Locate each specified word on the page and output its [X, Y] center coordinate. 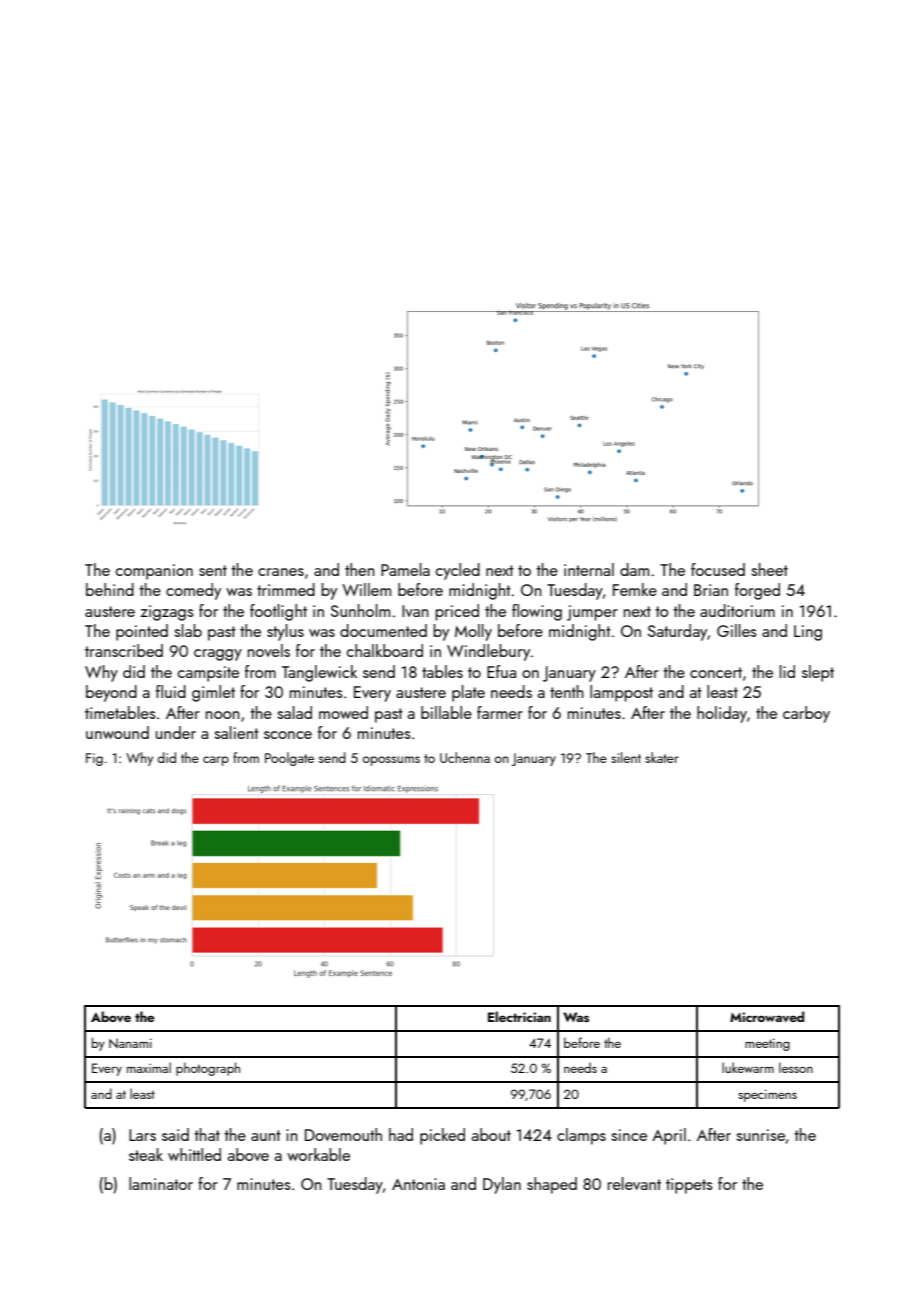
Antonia [418, 1184]
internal [589, 569]
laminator [161, 1183]
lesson [796, 1067]
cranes [281, 572]
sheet [769, 569]
